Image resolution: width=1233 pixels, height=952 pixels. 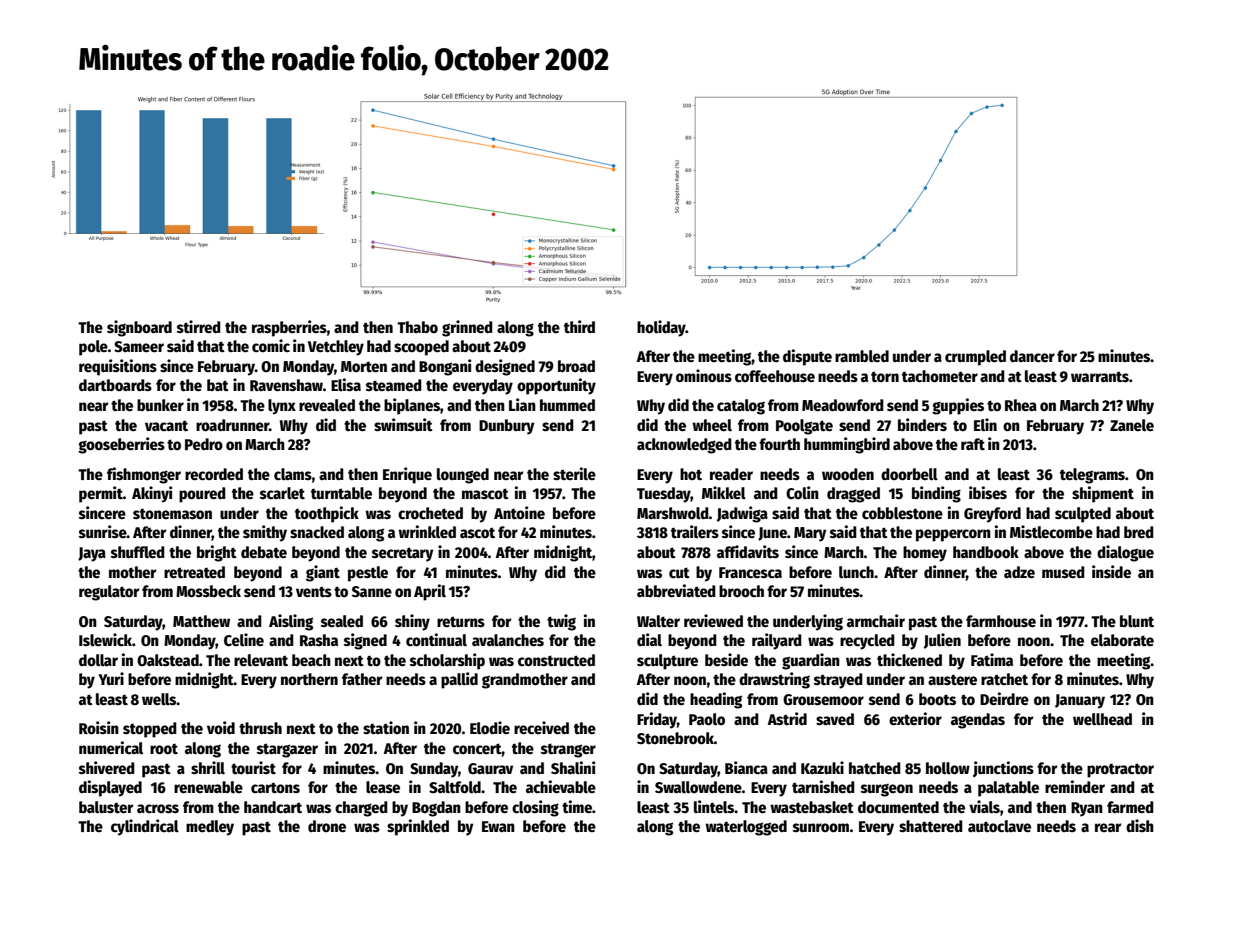 What do you see at coordinates (676, 591) in the screenshot?
I see `abbreviated` at bounding box center [676, 591].
